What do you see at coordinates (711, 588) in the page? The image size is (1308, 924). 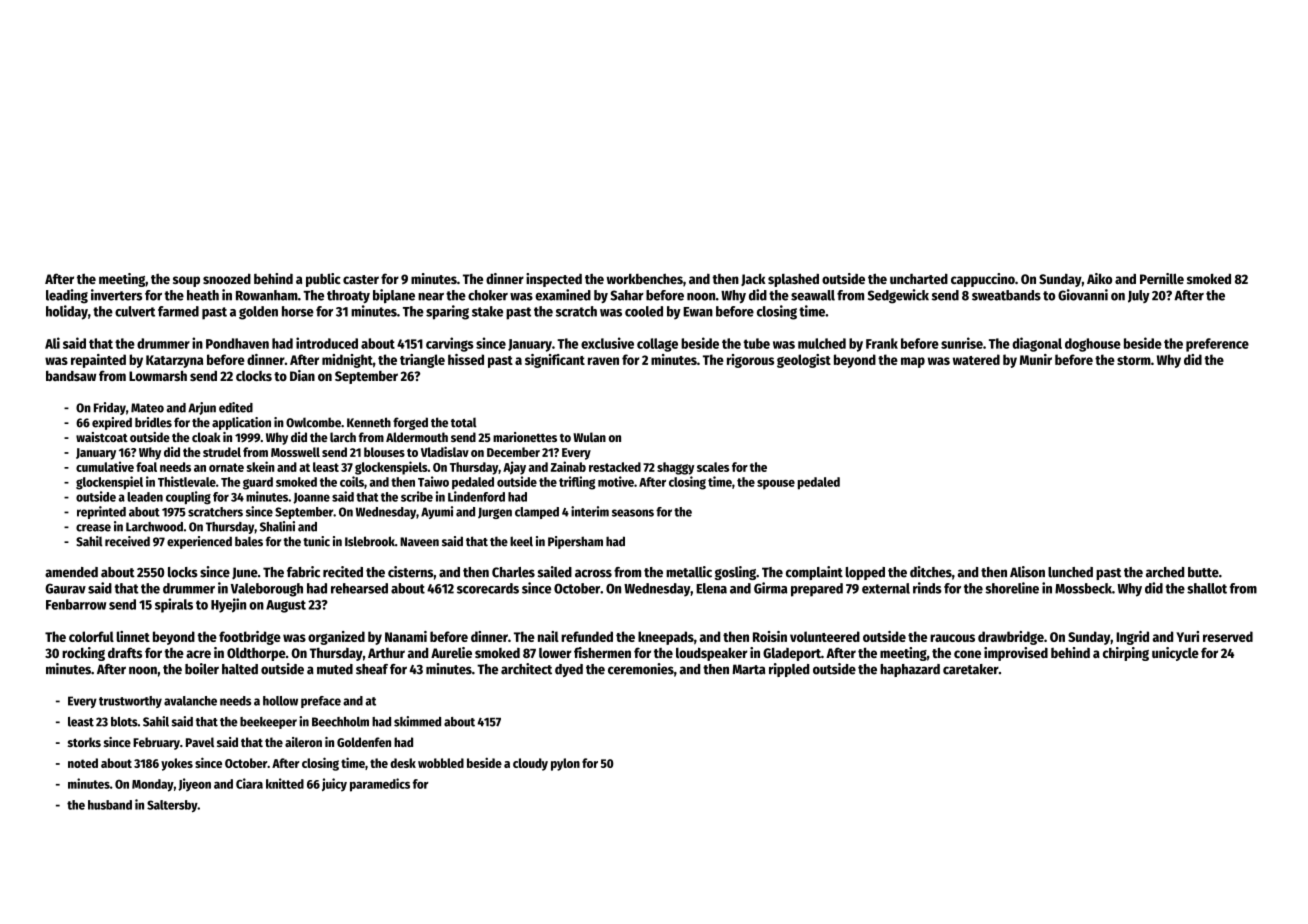 I see `Elena` at bounding box center [711, 588].
